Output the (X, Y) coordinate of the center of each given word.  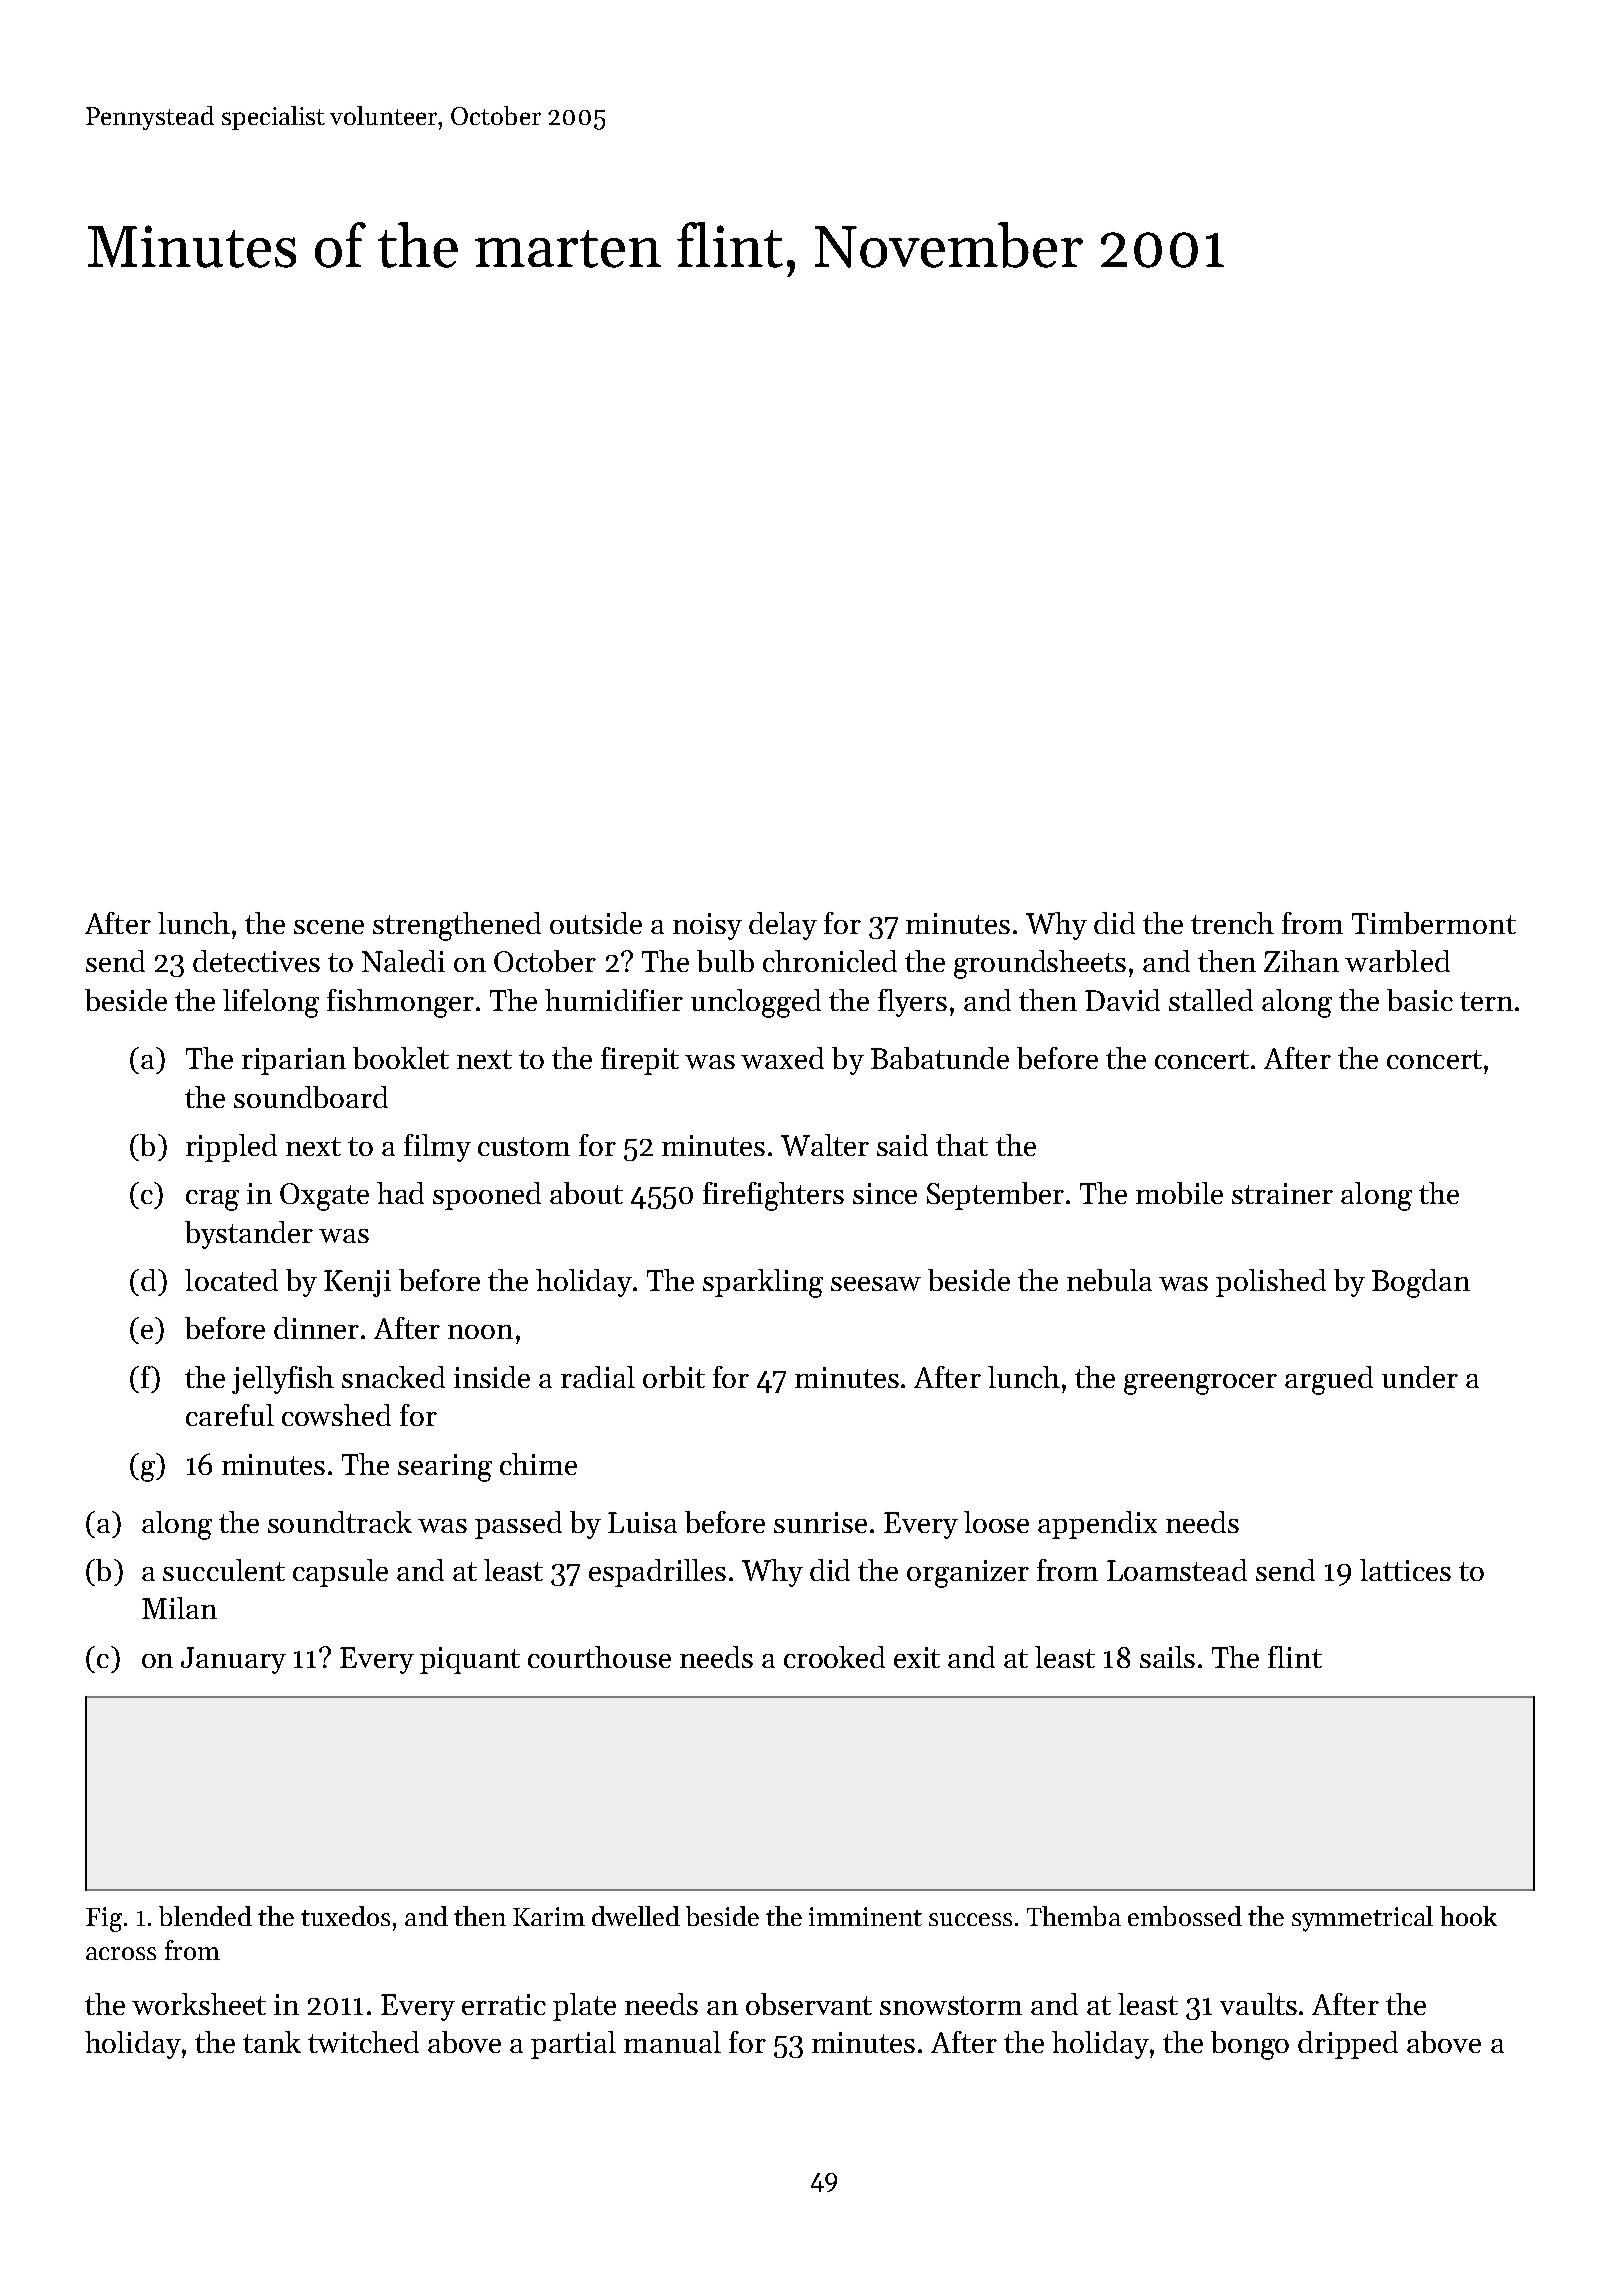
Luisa (642, 1522)
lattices (1405, 1570)
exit (917, 1657)
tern (1486, 1001)
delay (783, 926)
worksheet (199, 2004)
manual (672, 2042)
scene (329, 927)
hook (1468, 1916)
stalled (1211, 1000)
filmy (437, 1148)
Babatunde (940, 1058)
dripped (1348, 2045)
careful (230, 1415)
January (233, 1660)
